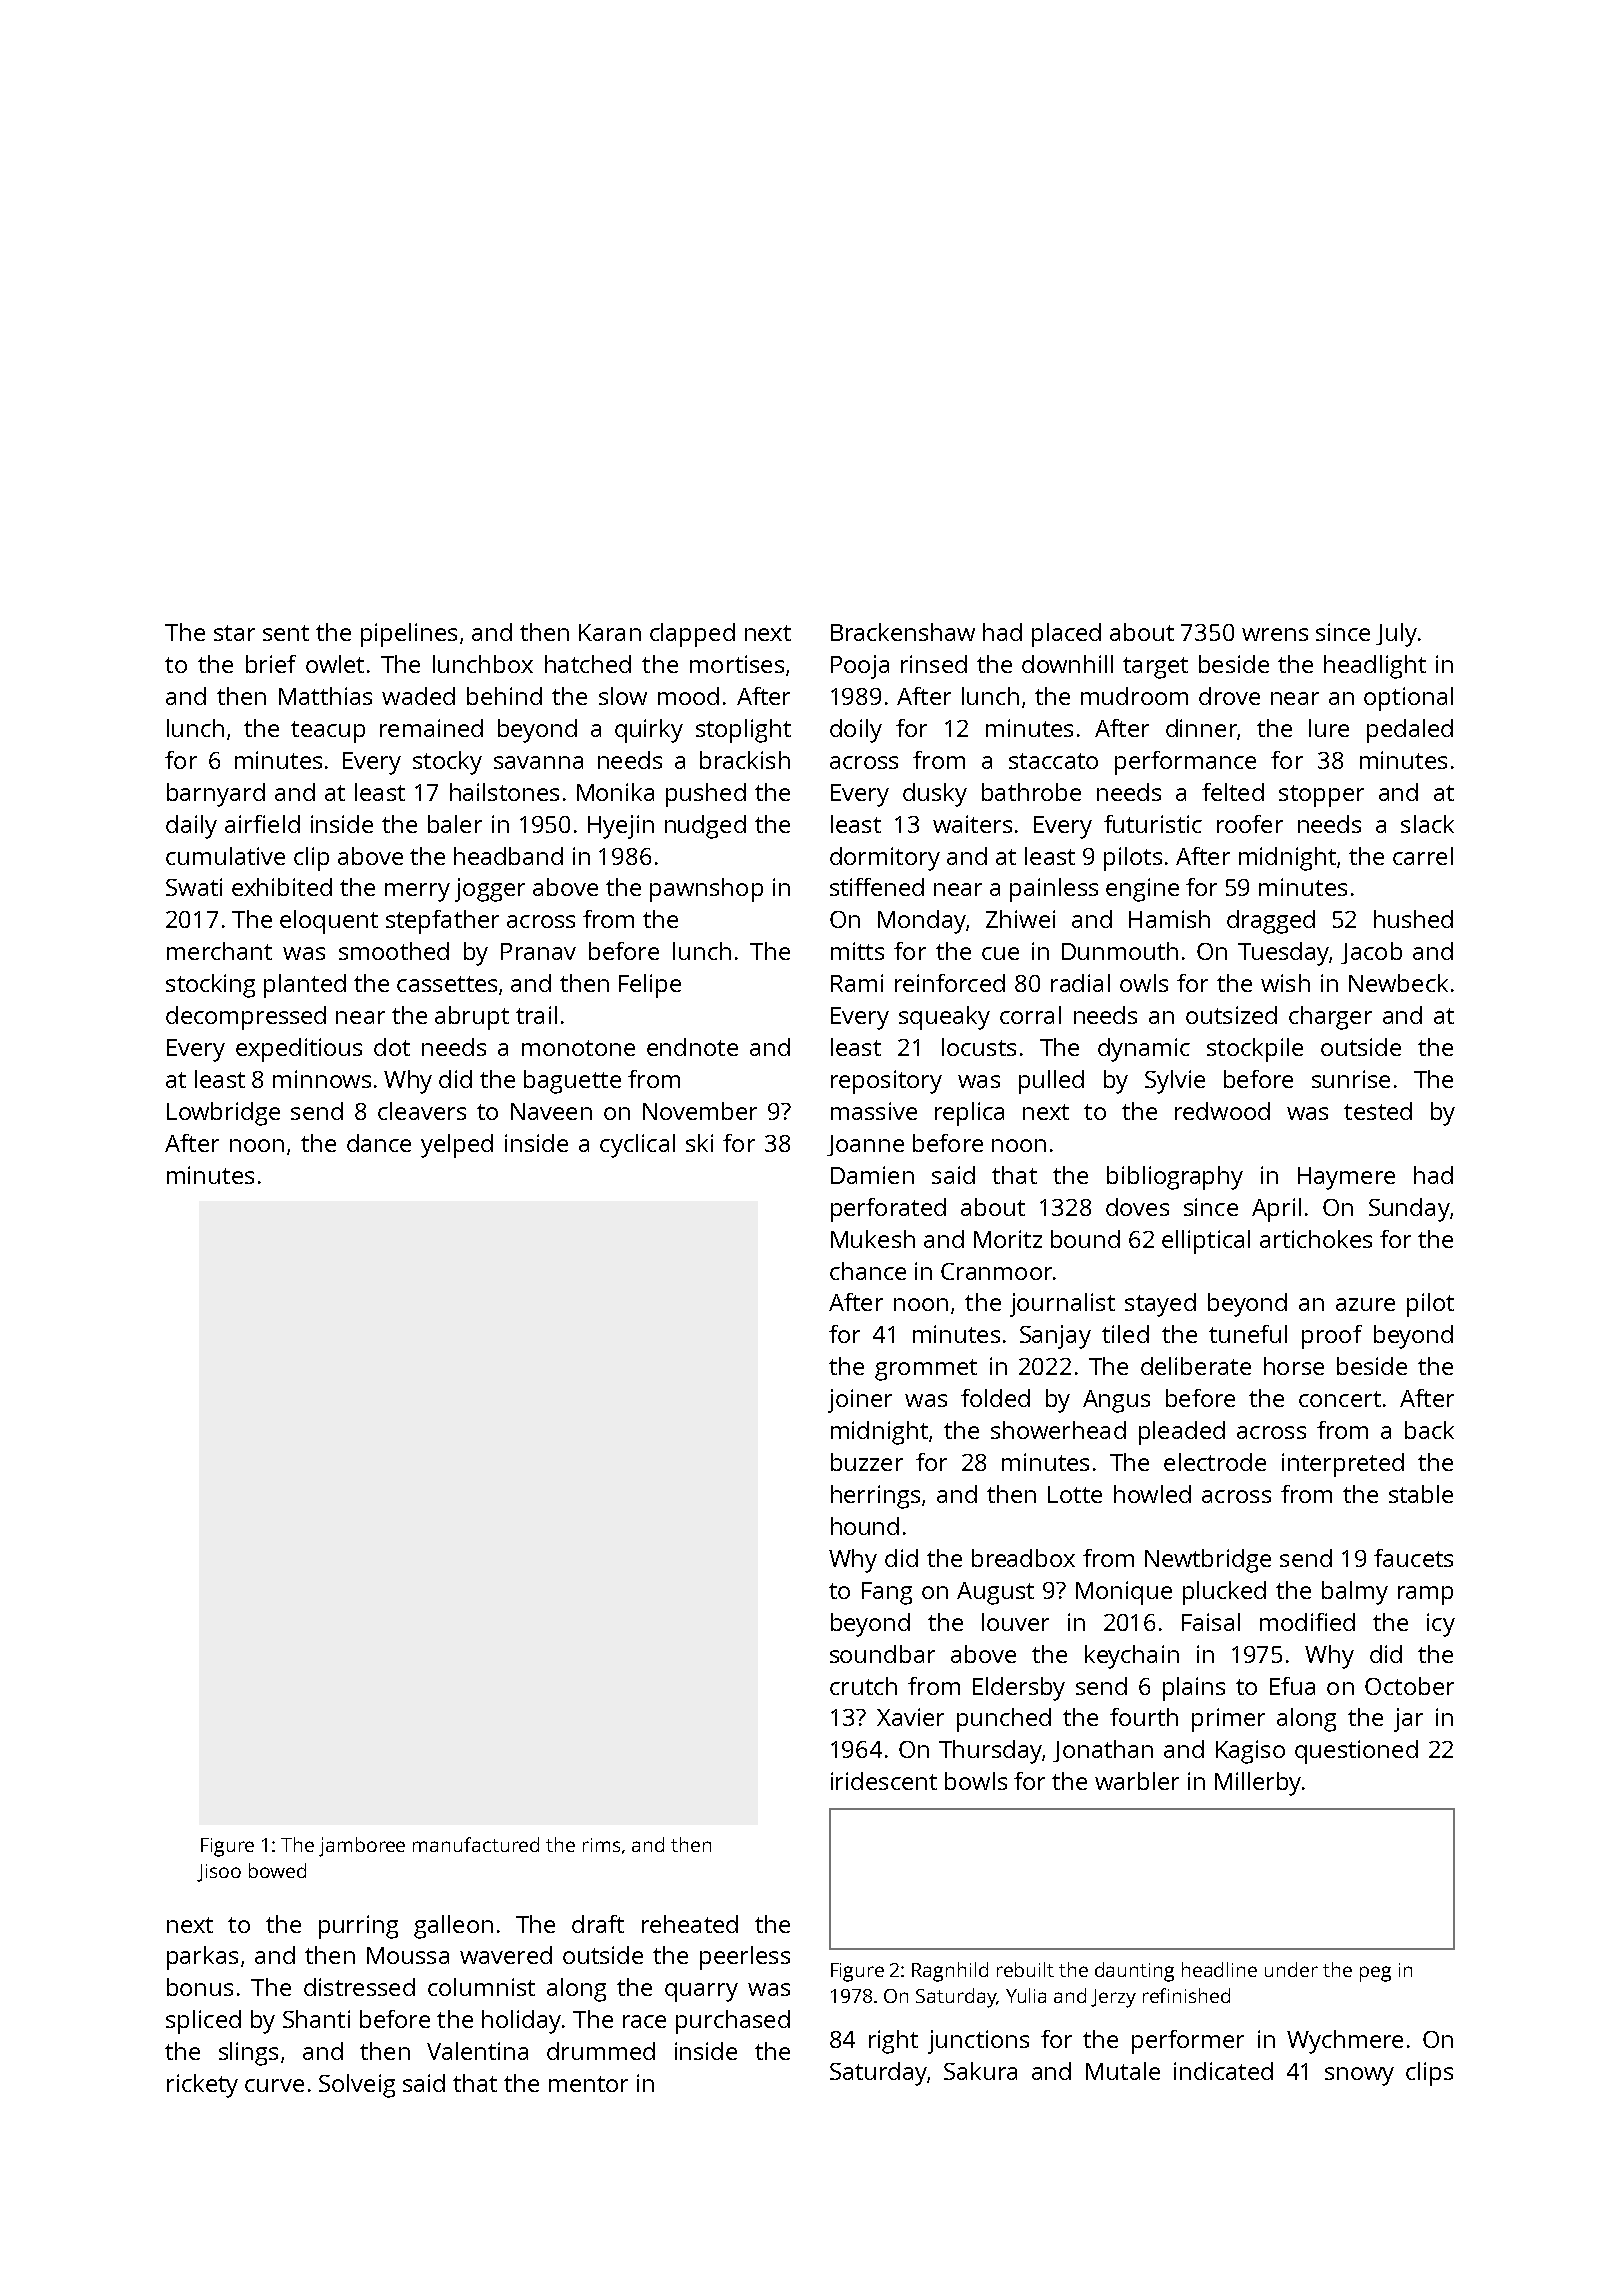 The width and height of the screenshot is (1620, 2292). I want to click on Brackenshaw, so click(903, 632).
